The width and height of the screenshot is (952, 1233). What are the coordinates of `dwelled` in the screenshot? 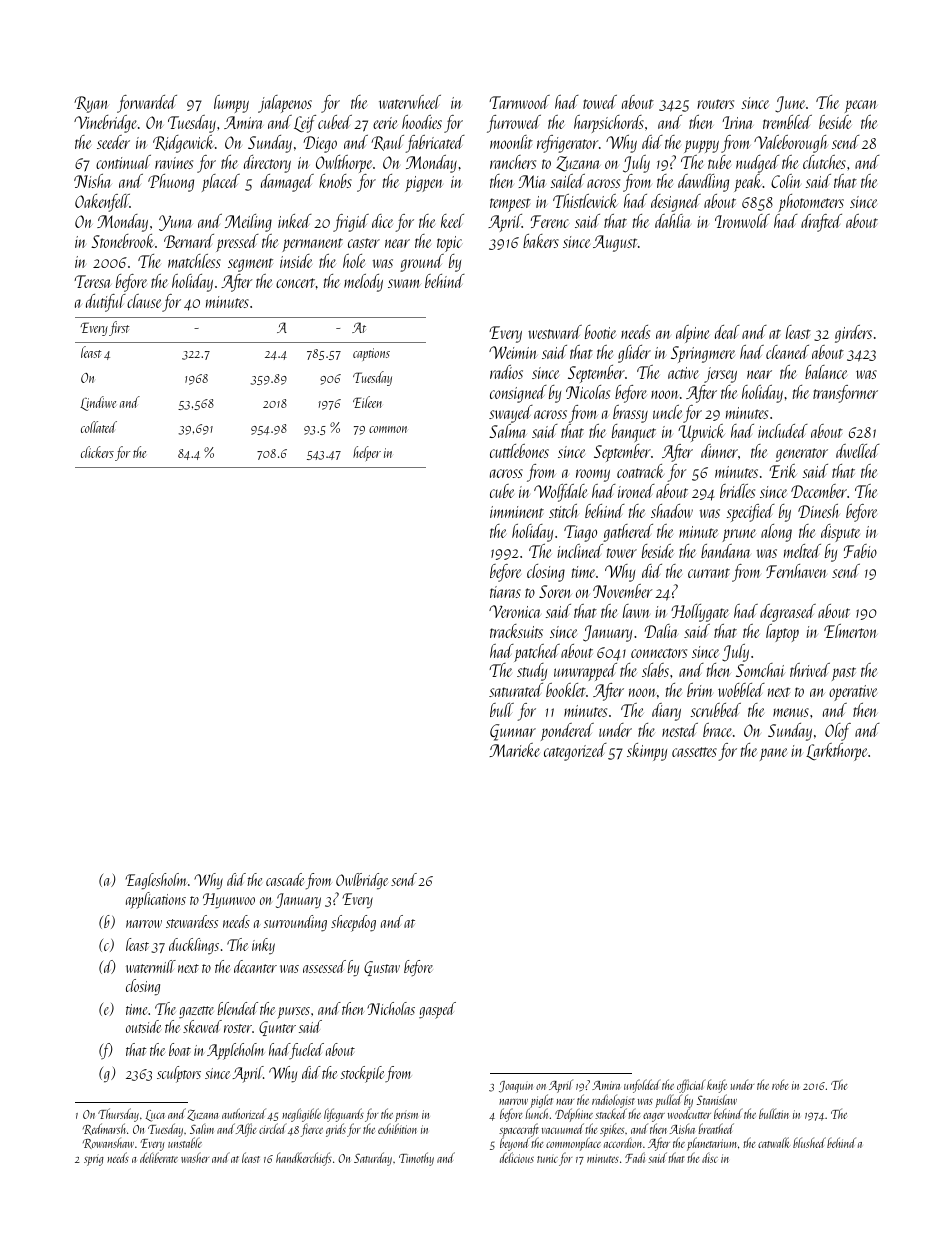 It's located at (858, 451).
